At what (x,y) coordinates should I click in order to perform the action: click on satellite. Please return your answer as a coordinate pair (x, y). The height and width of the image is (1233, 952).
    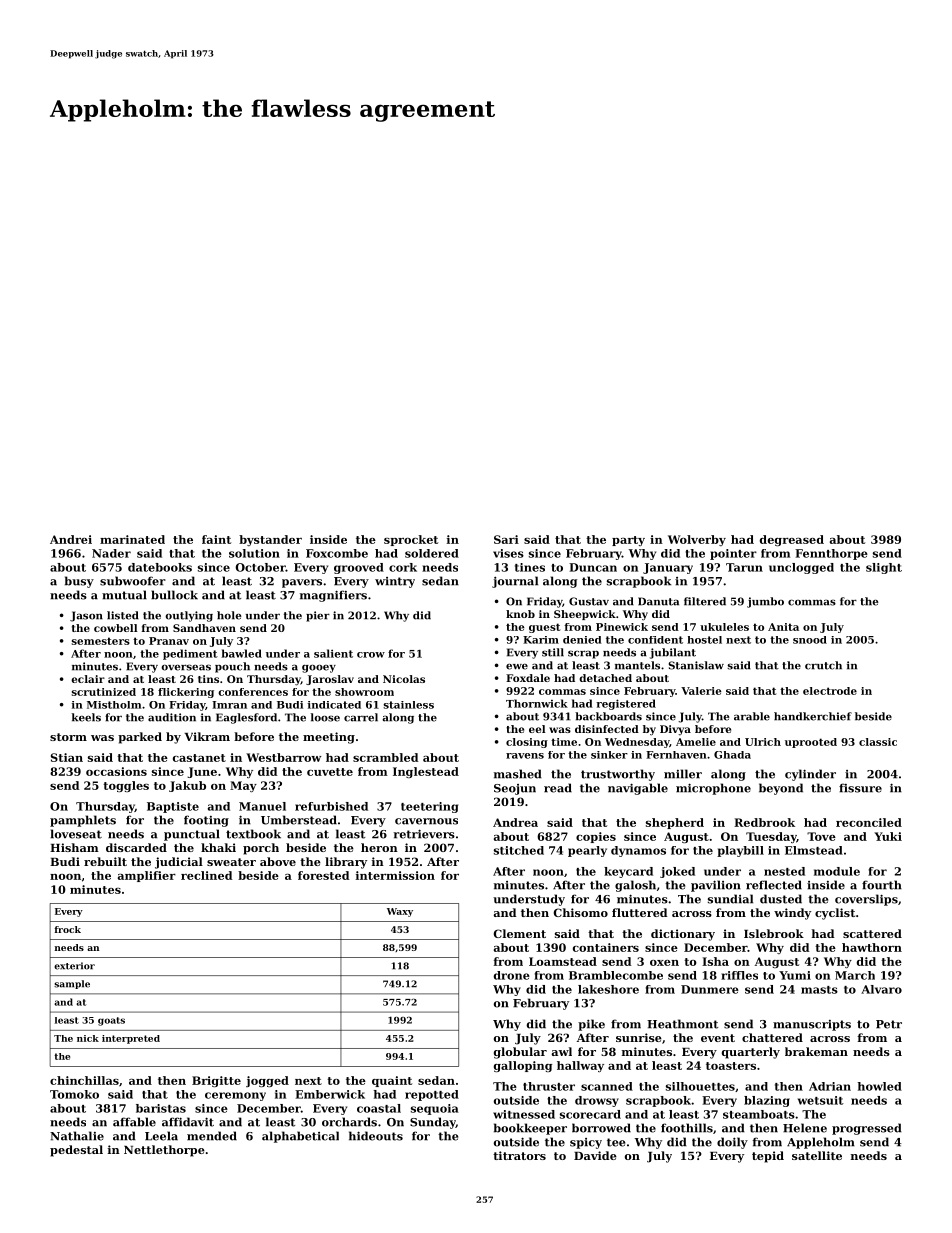
    Looking at the image, I should click on (817, 1155).
